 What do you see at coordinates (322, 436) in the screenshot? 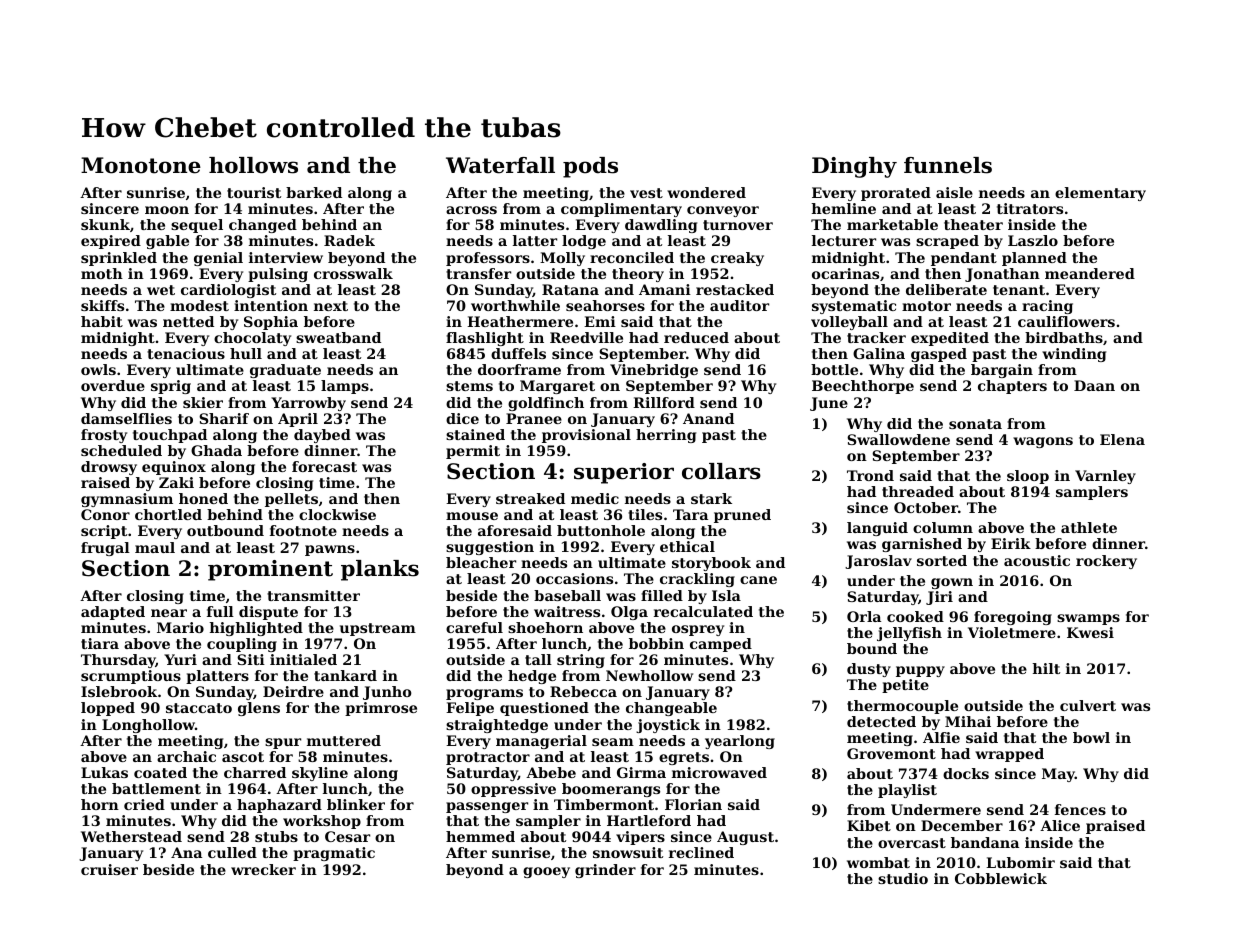
I see `daybed` at bounding box center [322, 436].
